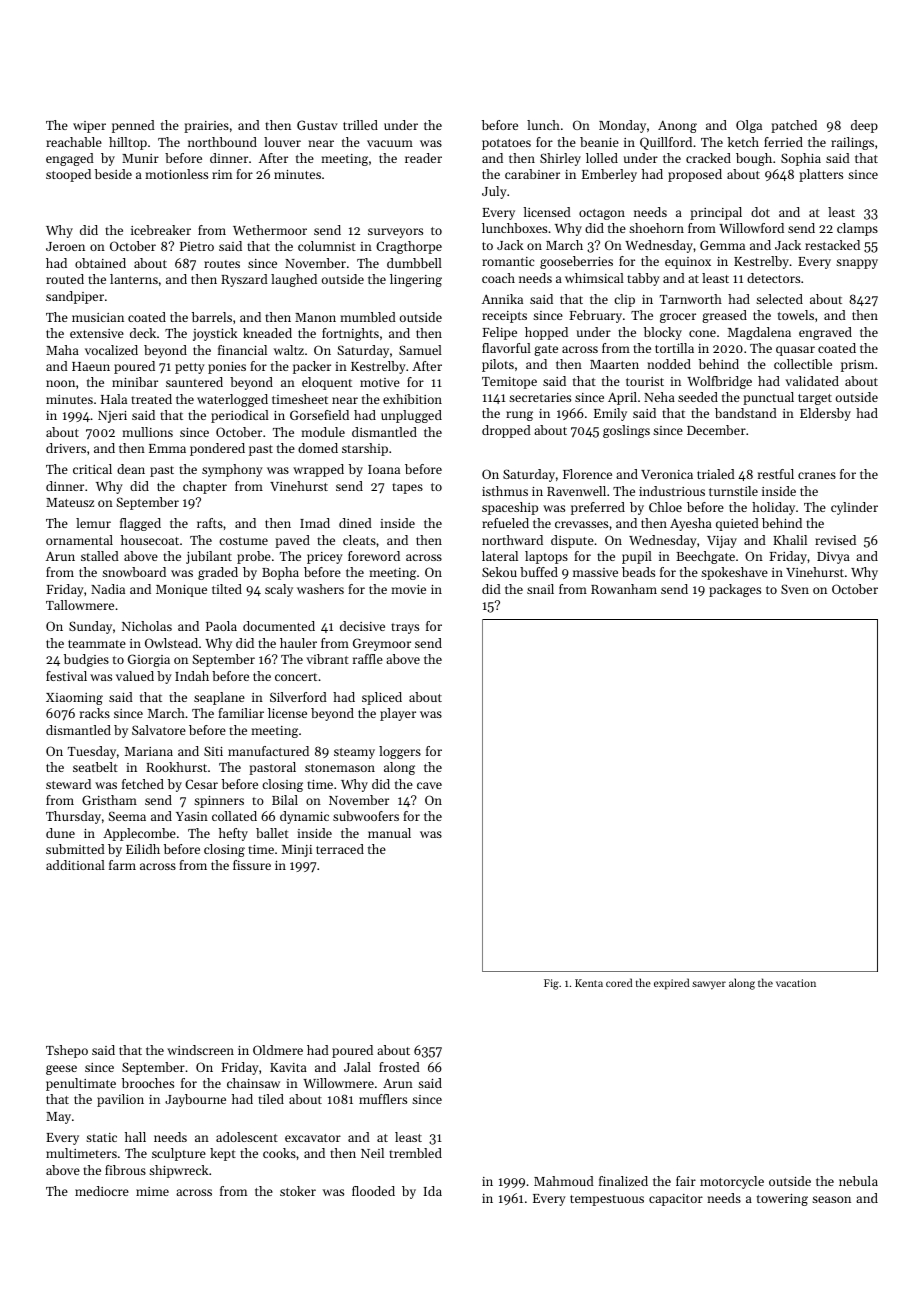  Describe the element at coordinates (152, 1191) in the screenshot. I see `mime` at that location.
